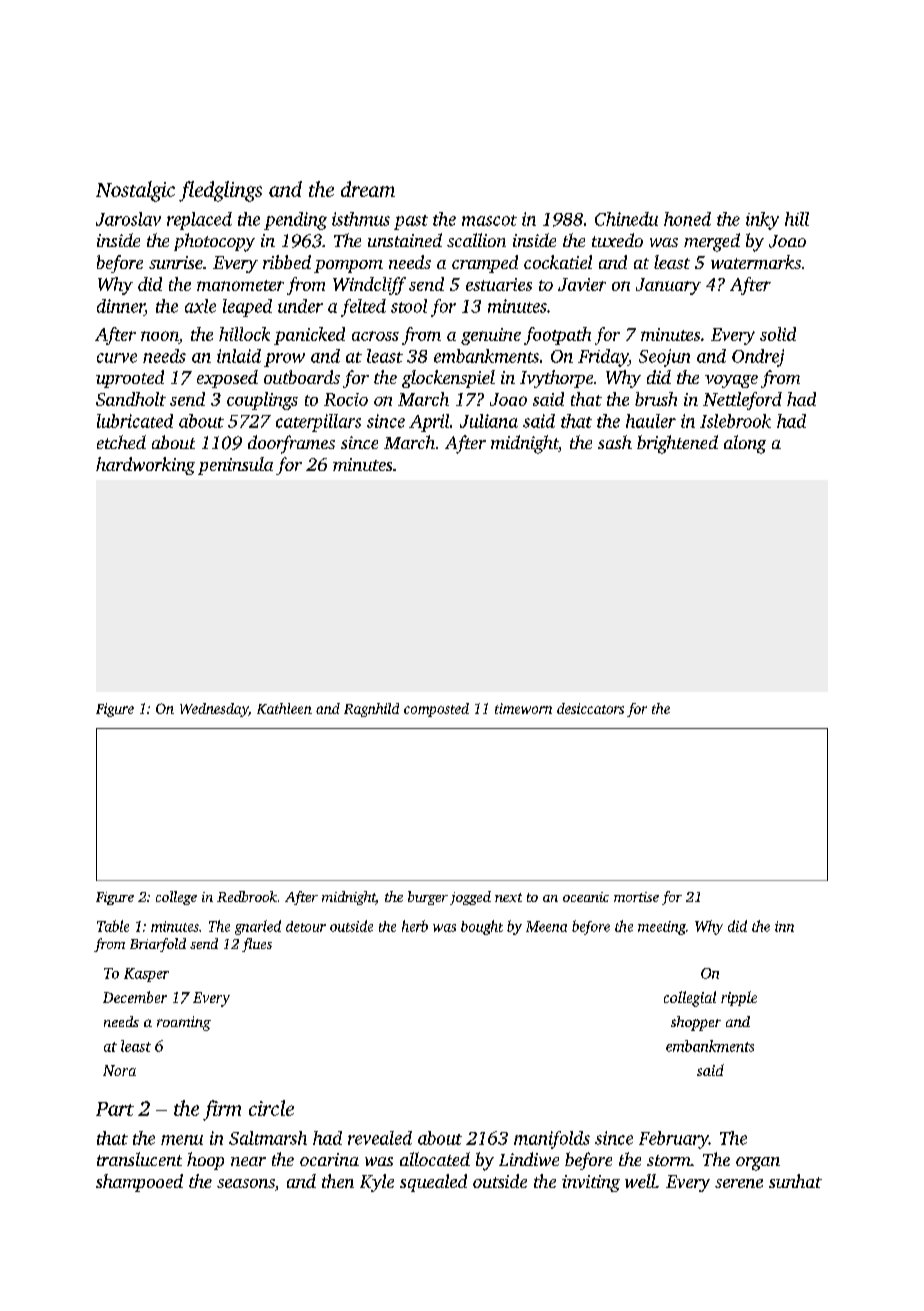  Describe the element at coordinates (145, 466) in the document. I see `hardworking` at that location.
